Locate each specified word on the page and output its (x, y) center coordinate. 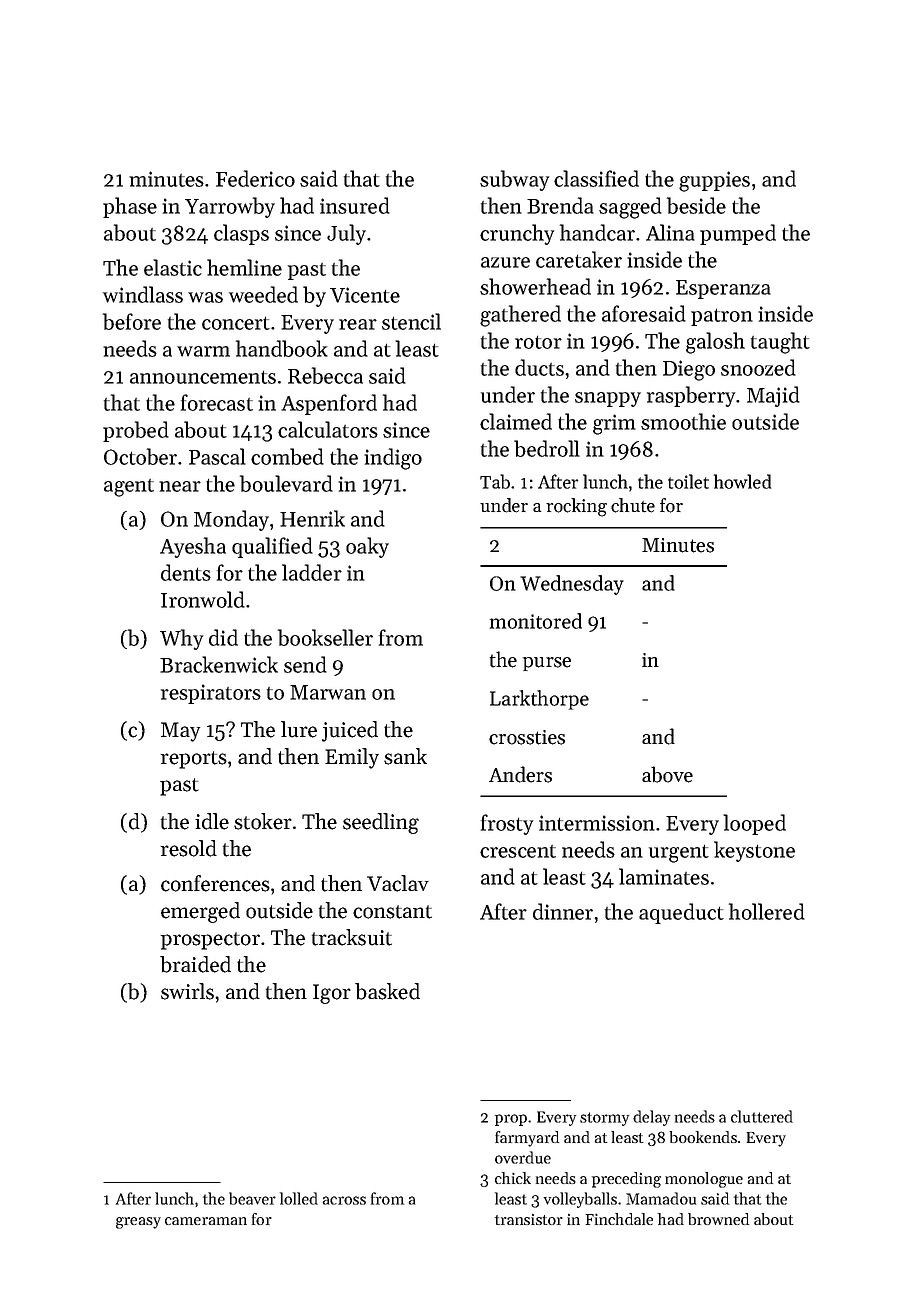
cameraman (206, 1221)
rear (358, 324)
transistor (529, 1219)
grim (614, 424)
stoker (263, 821)
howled (742, 481)
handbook (282, 348)
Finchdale (619, 1219)
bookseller (325, 637)
